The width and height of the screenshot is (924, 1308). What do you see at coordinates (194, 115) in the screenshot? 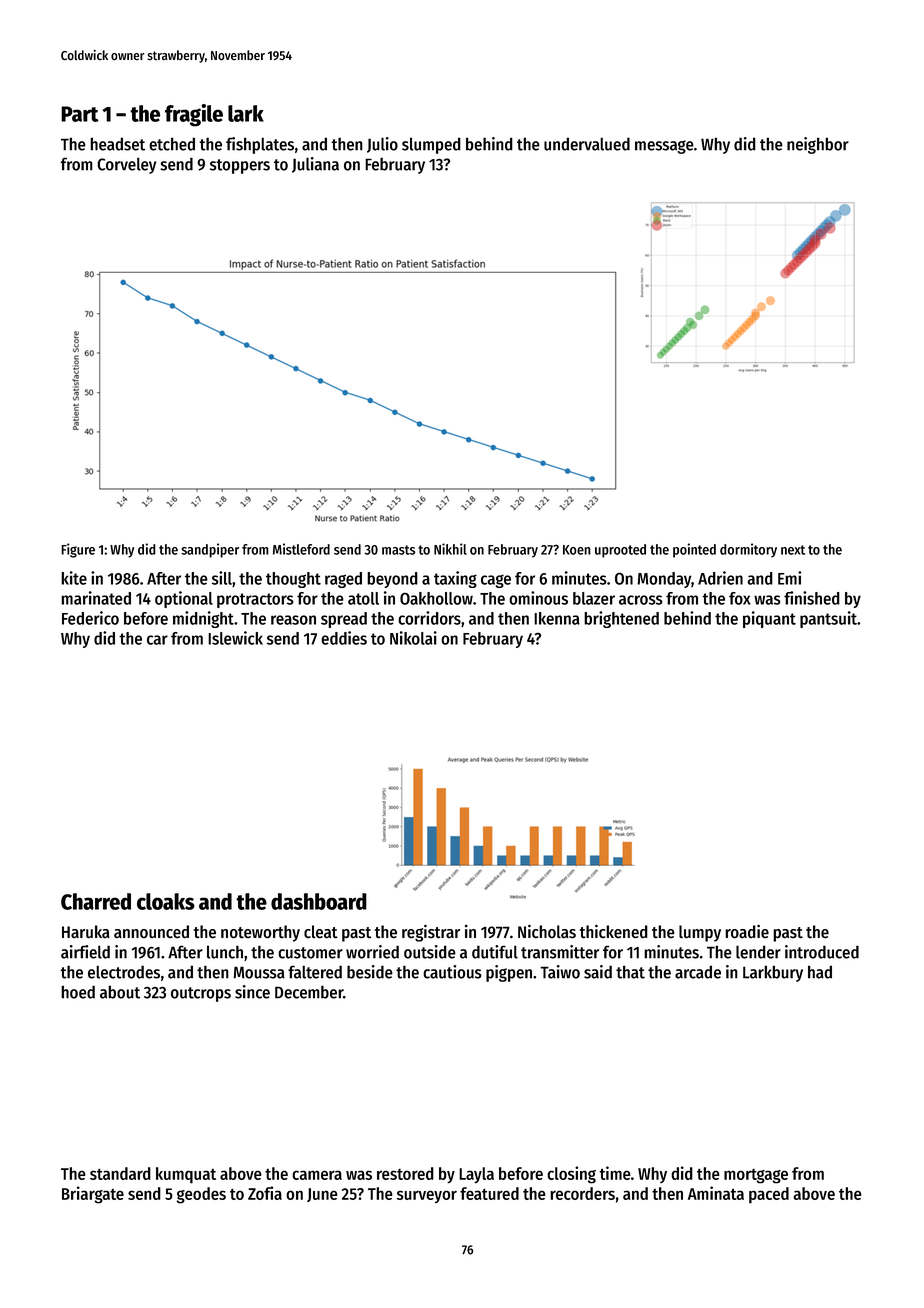
I see `fragile` at bounding box center [194, 115].
